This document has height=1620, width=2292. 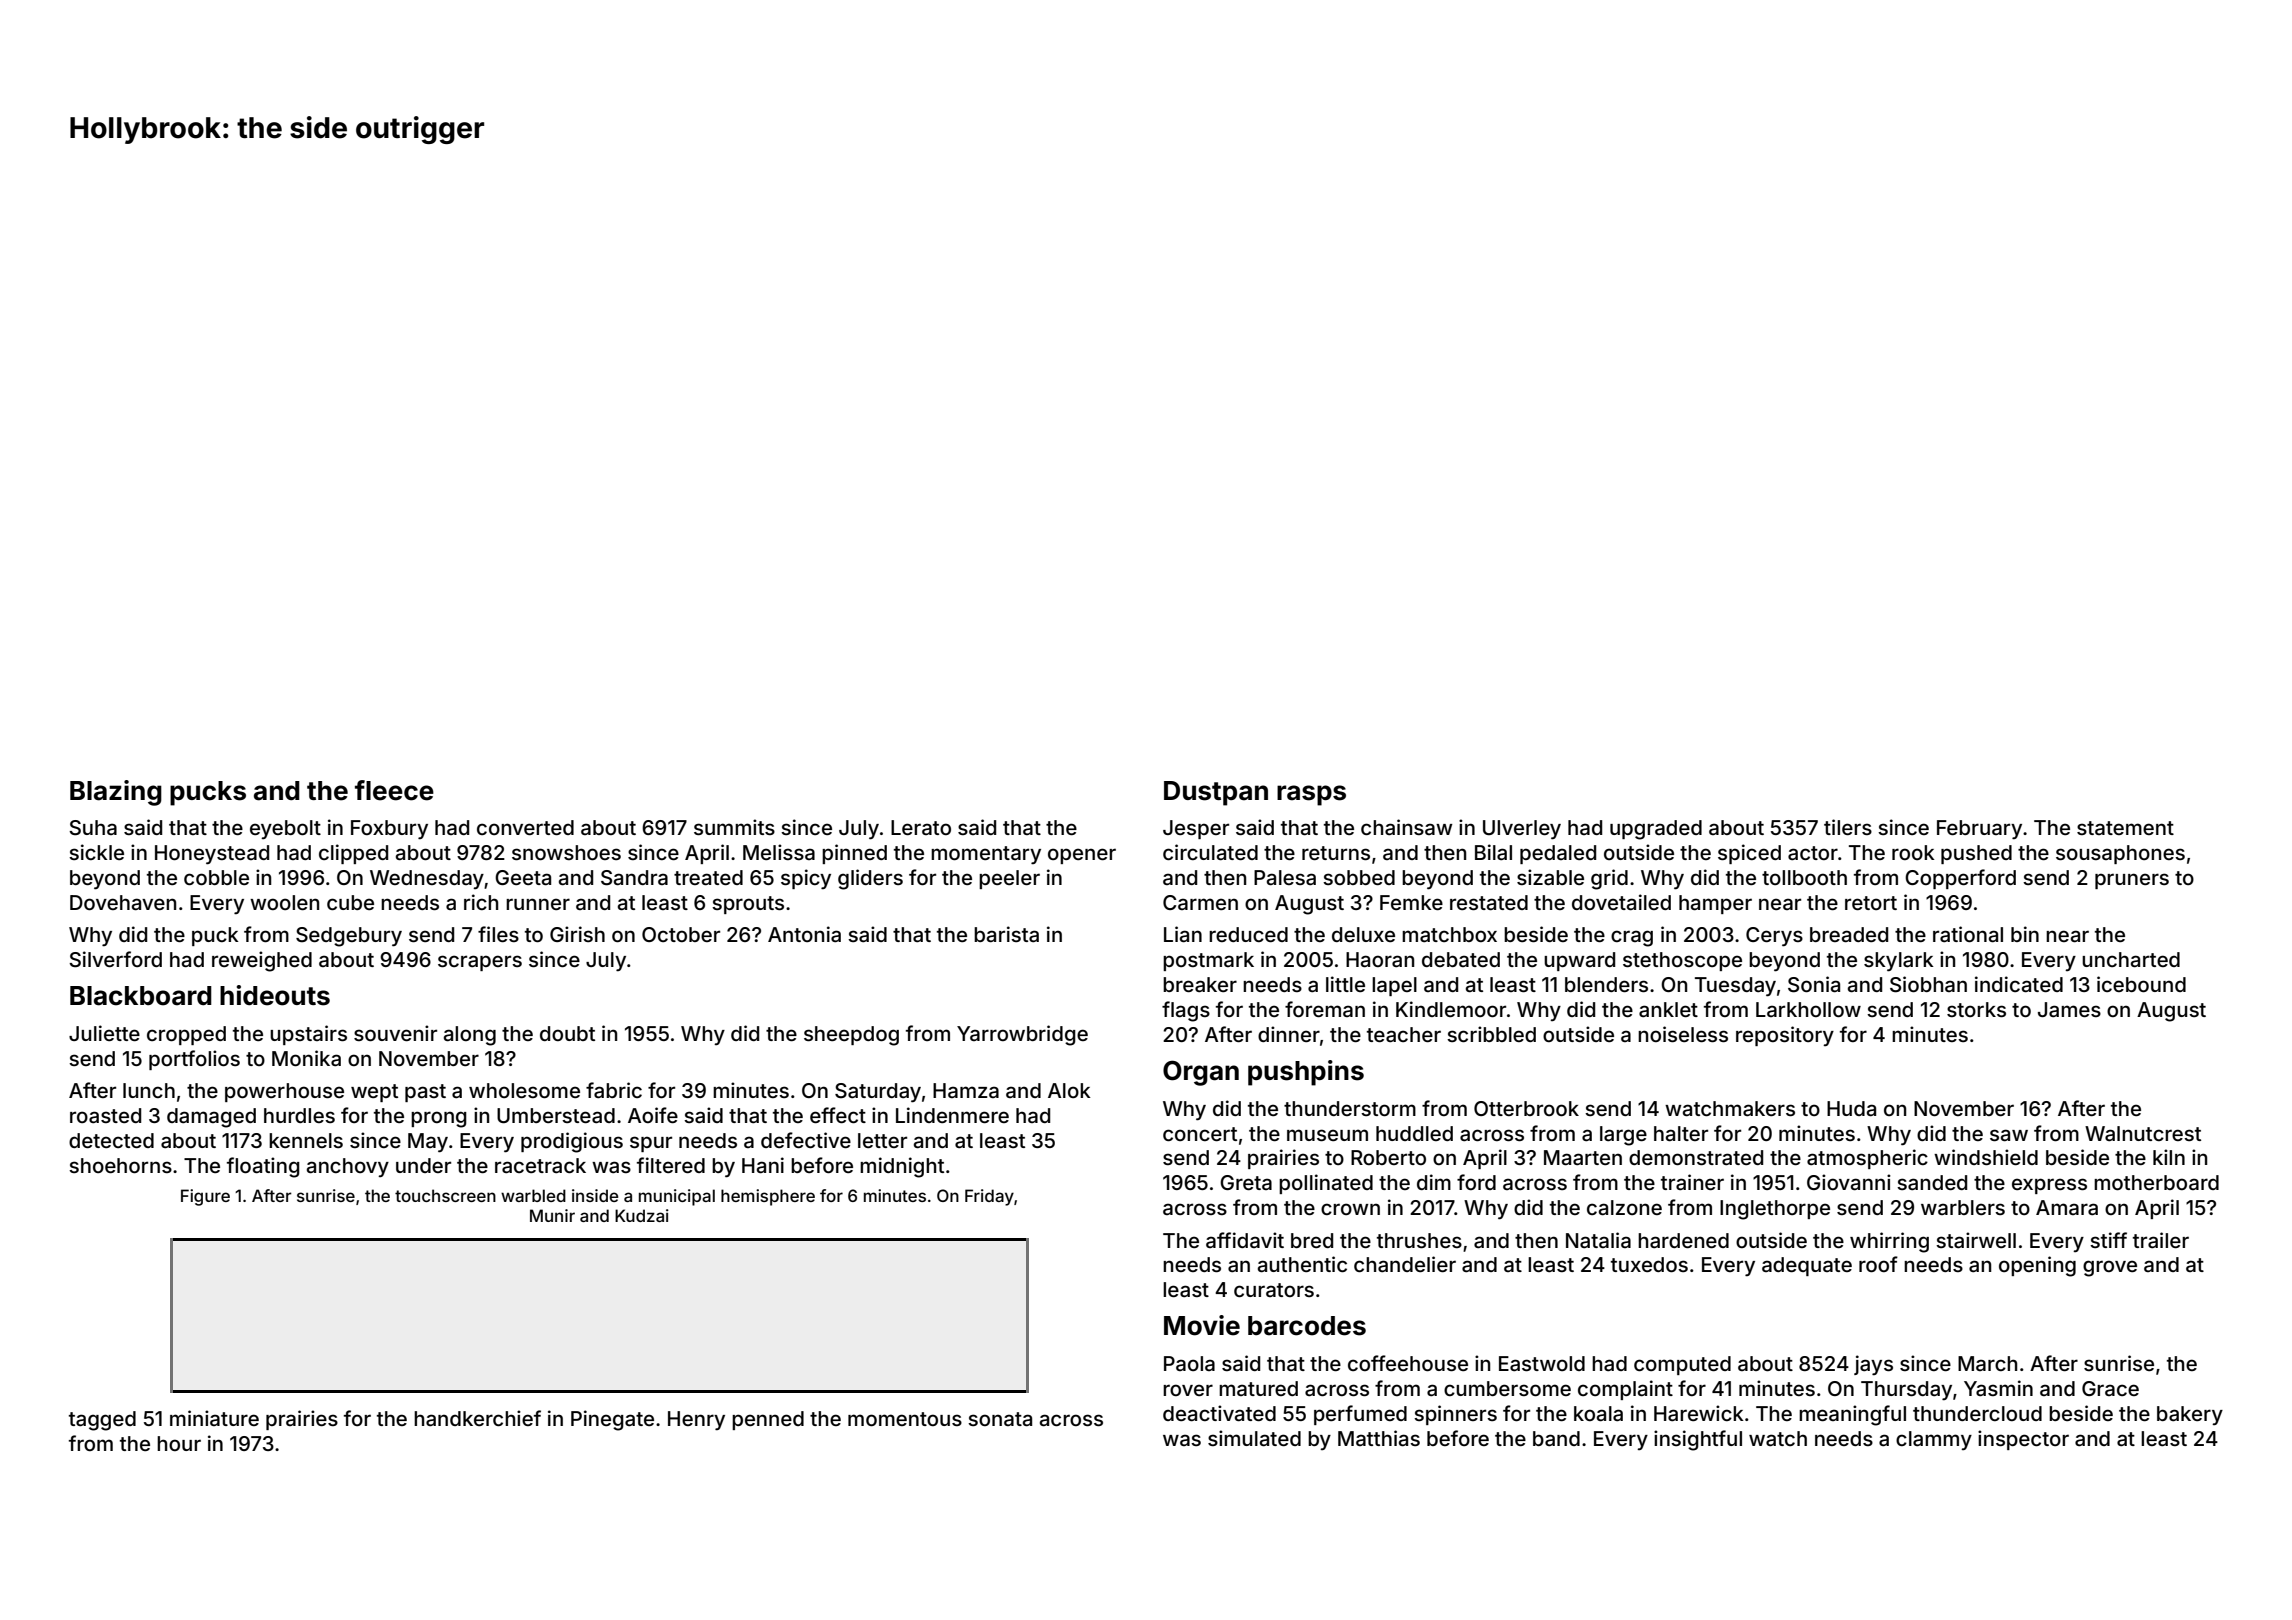 I want to click on Grace, so click(x=2110, y=1388).
